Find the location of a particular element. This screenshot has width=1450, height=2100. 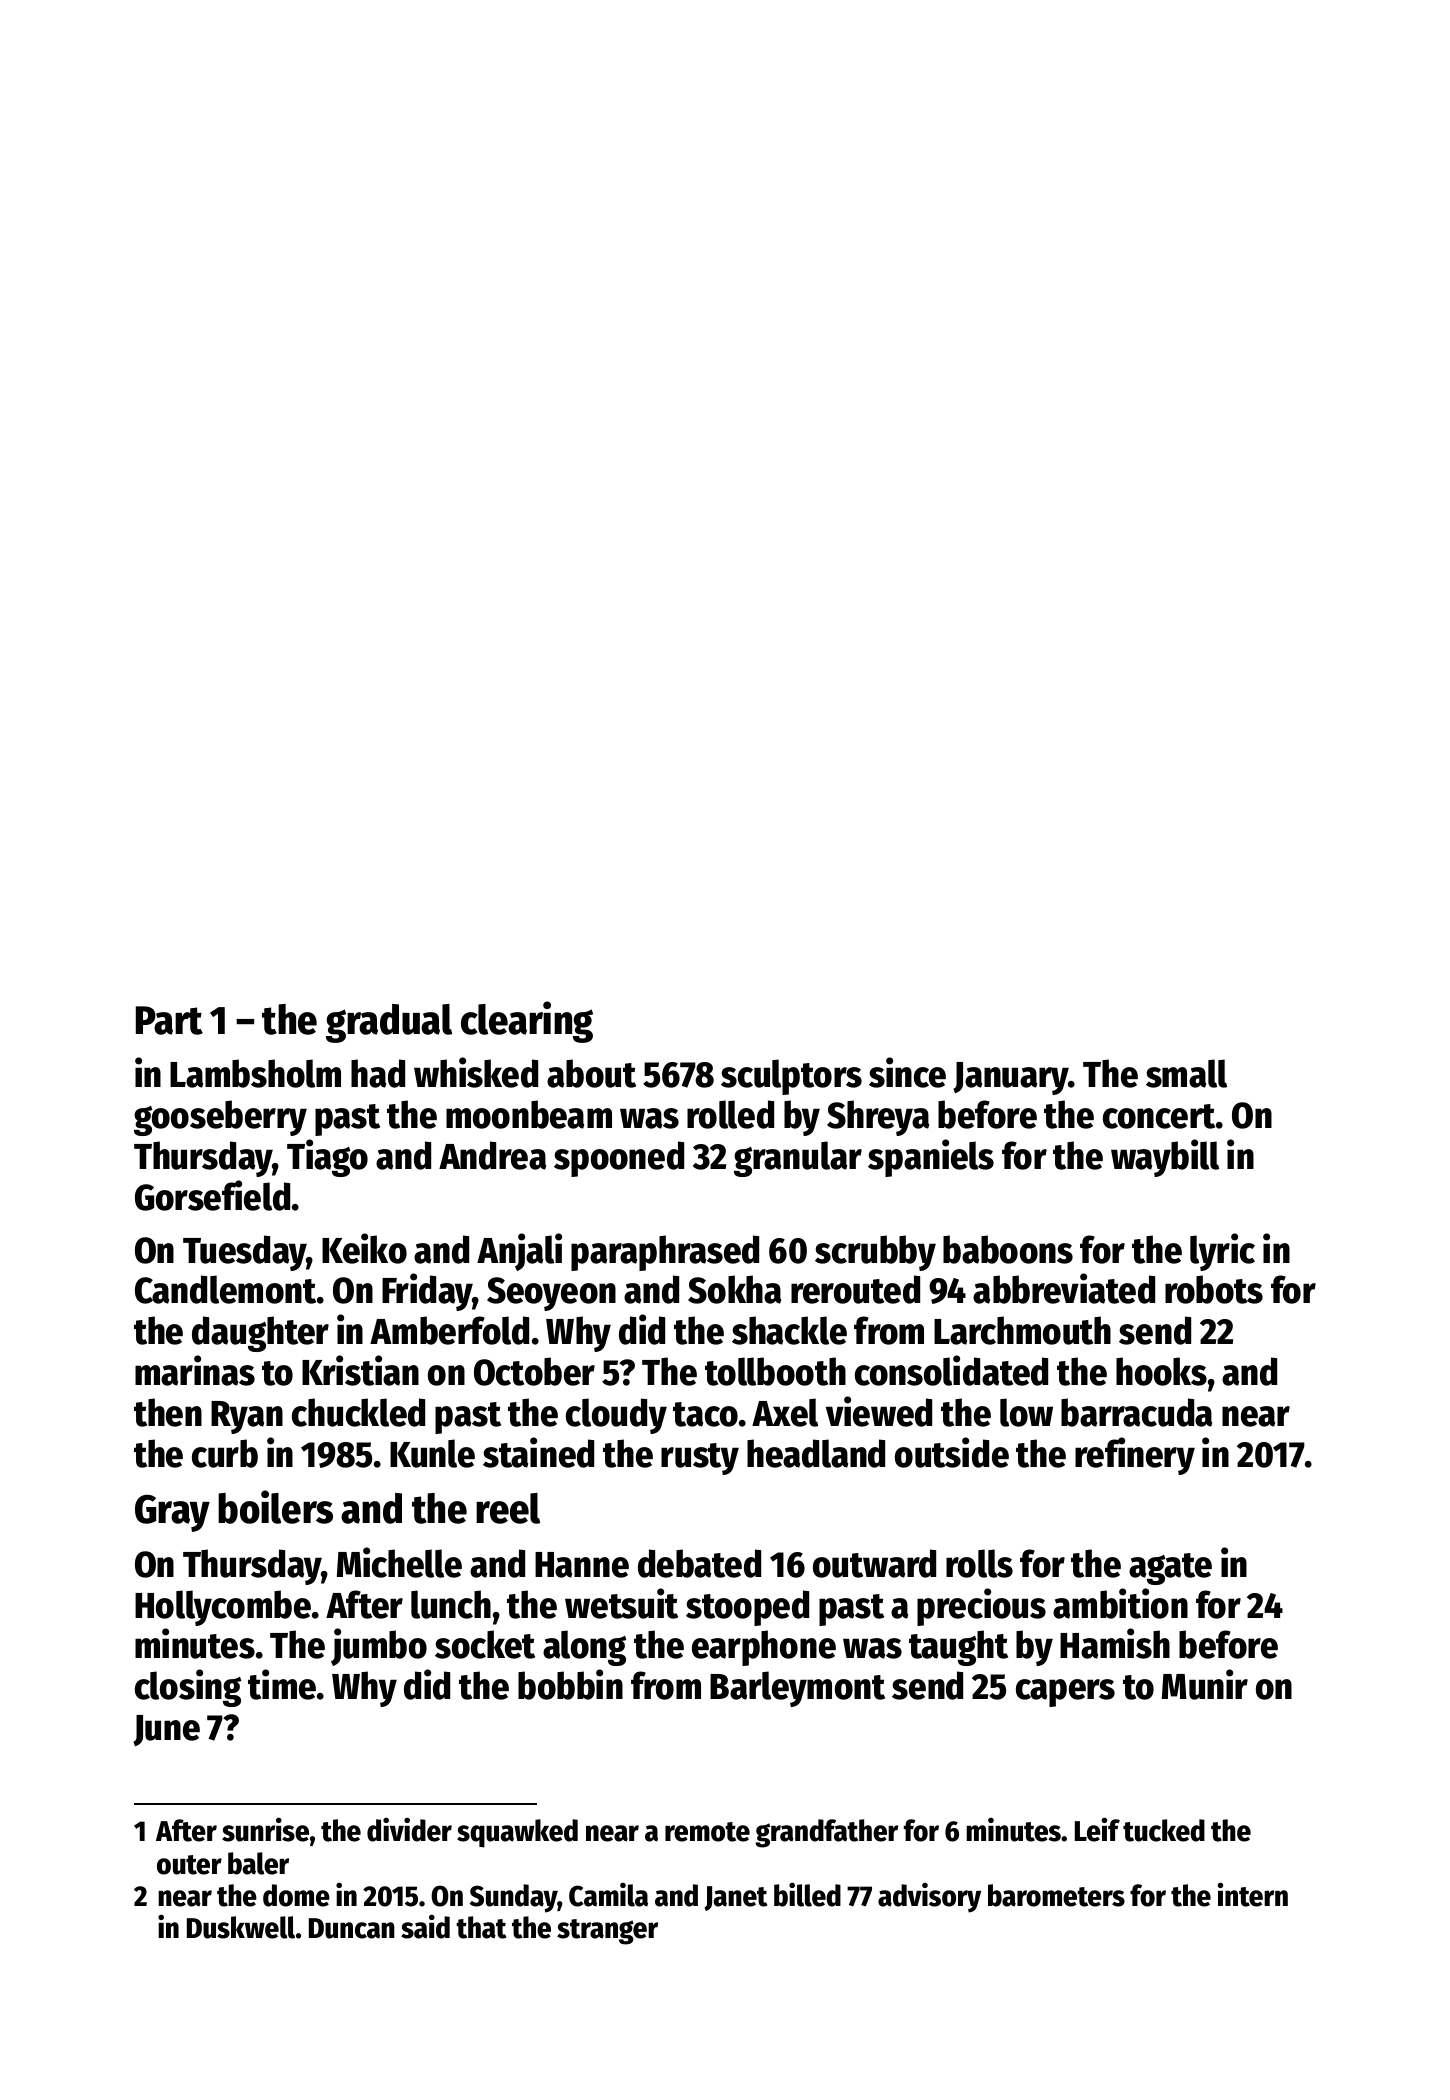

stranger is located at coordinates (607, 1932).
